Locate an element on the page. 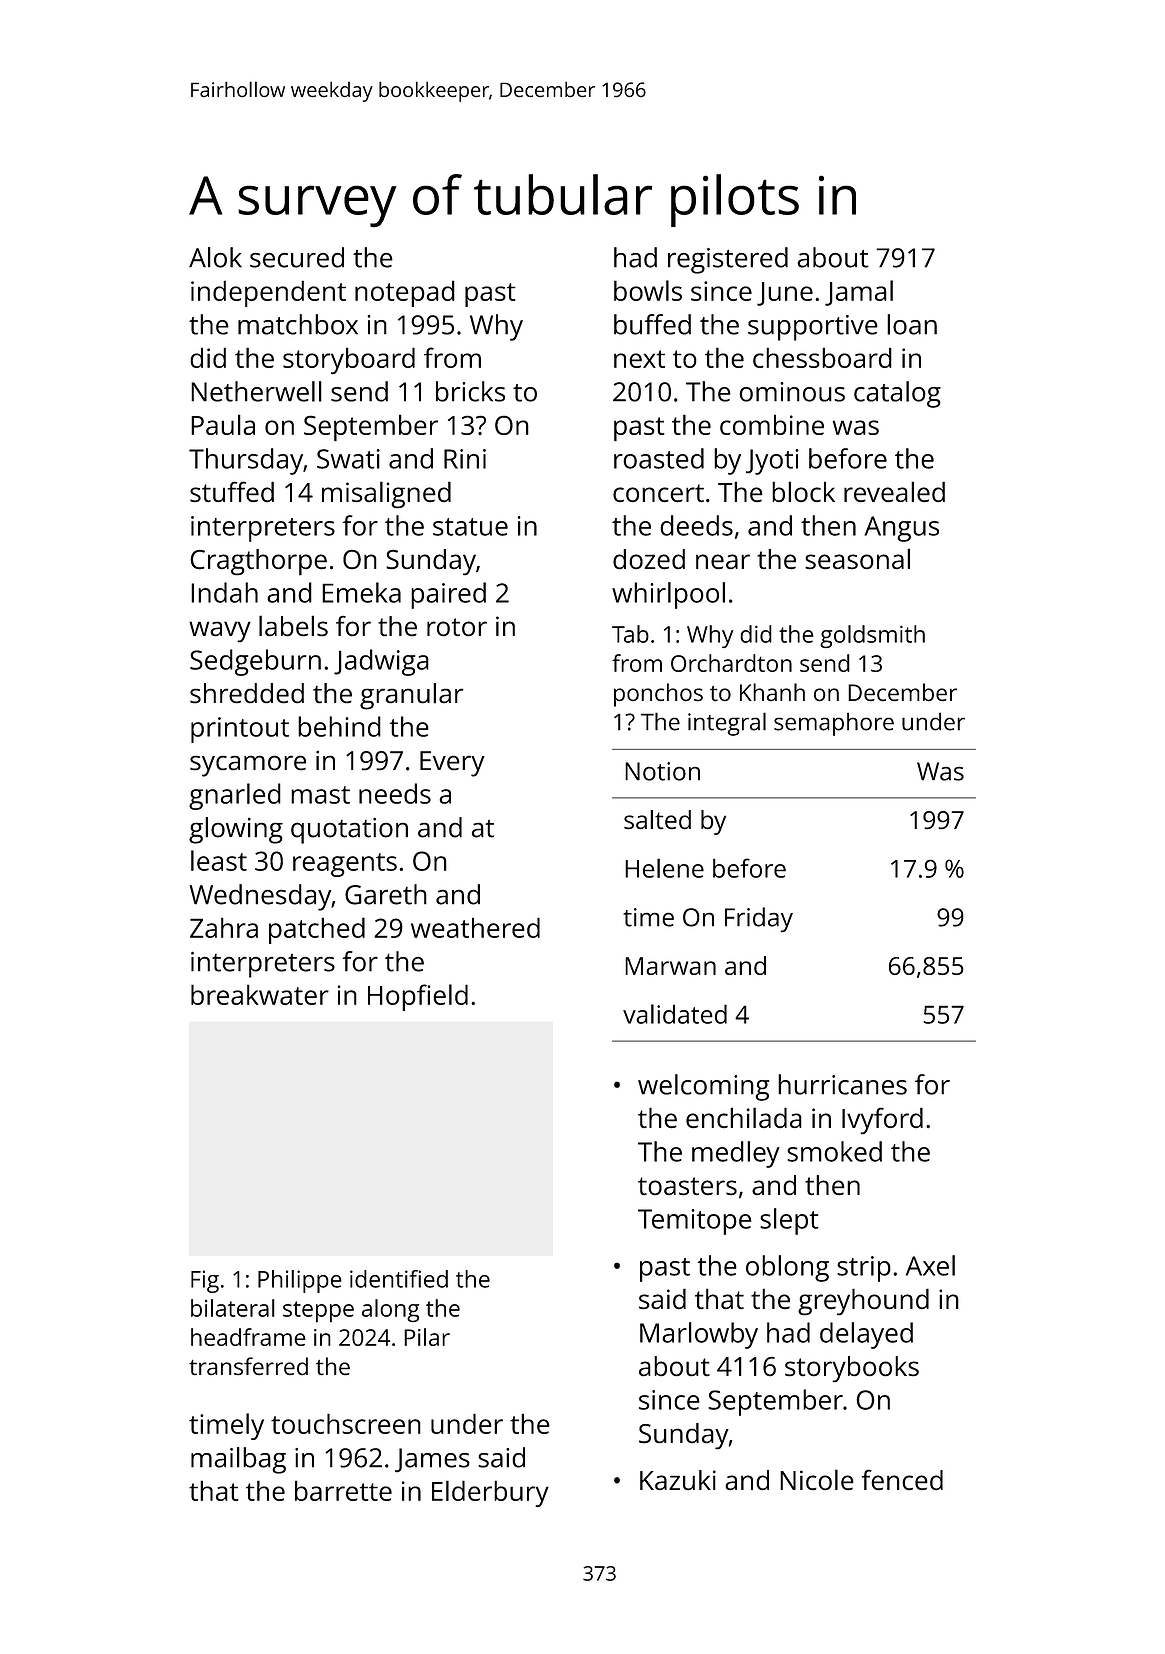  rotor is located at coordinates (457, 627).
